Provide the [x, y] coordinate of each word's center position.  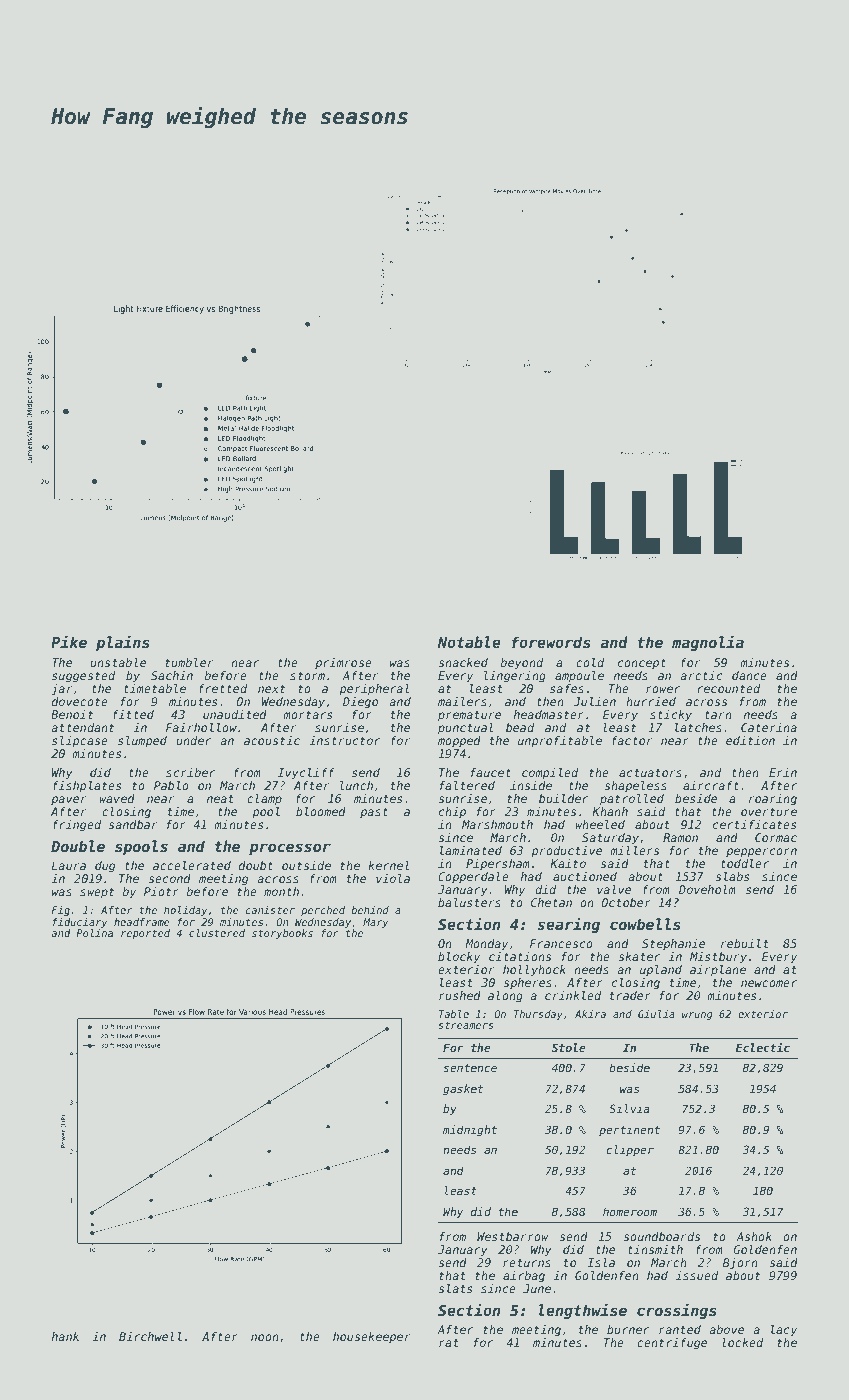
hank [65, 1336]
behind [370, 910]
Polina [94, 933]
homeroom [630, 1211]
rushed [460, 995]
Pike [69, 642]
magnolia [708, 643]
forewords [551, 642]
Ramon [680, 837]
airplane [718, 971]
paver [69, 801]
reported [145, 934]
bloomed [321, 811]
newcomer [769, 983]
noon [265, 1337]
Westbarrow [513, 1236]
